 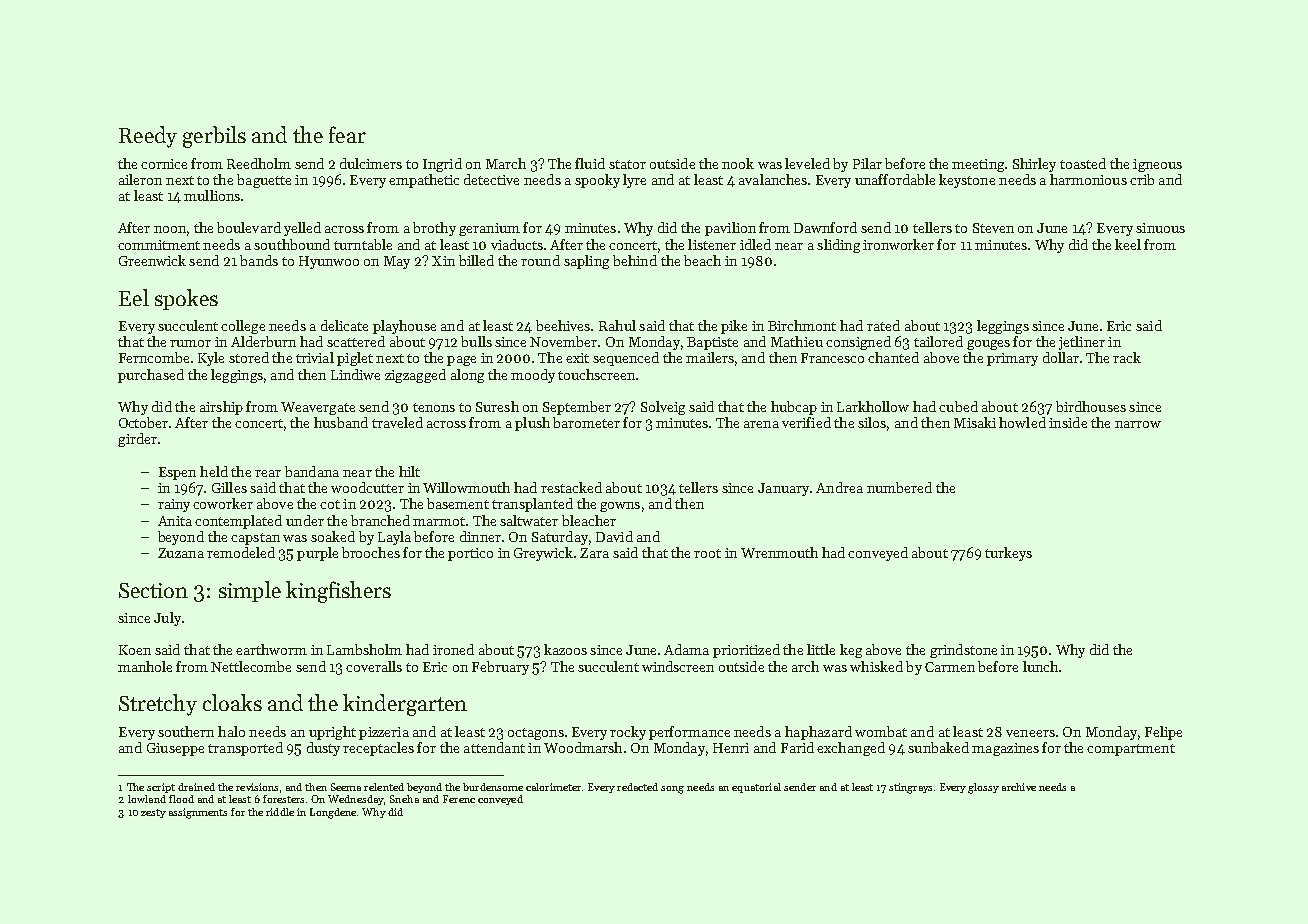 I want to click on nook, so click(x=738, y=163).
